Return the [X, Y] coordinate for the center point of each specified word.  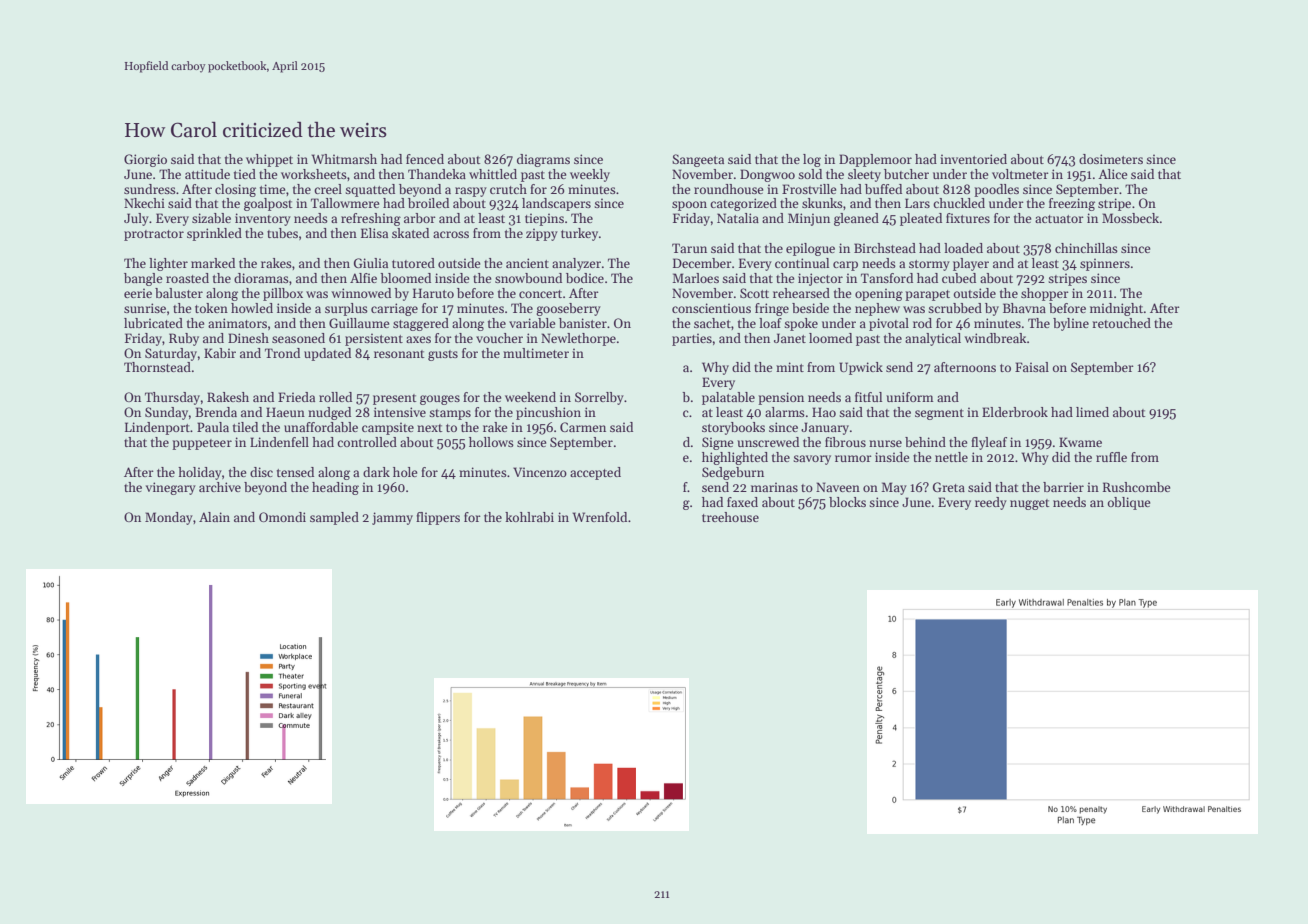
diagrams [543, 160]
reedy [991, 503]
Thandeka [437, 174]
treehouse [730, 517]
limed [1092, 412]
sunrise [145, 308]
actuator [1059, 219]
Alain [214, 517]
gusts [443, 355]
